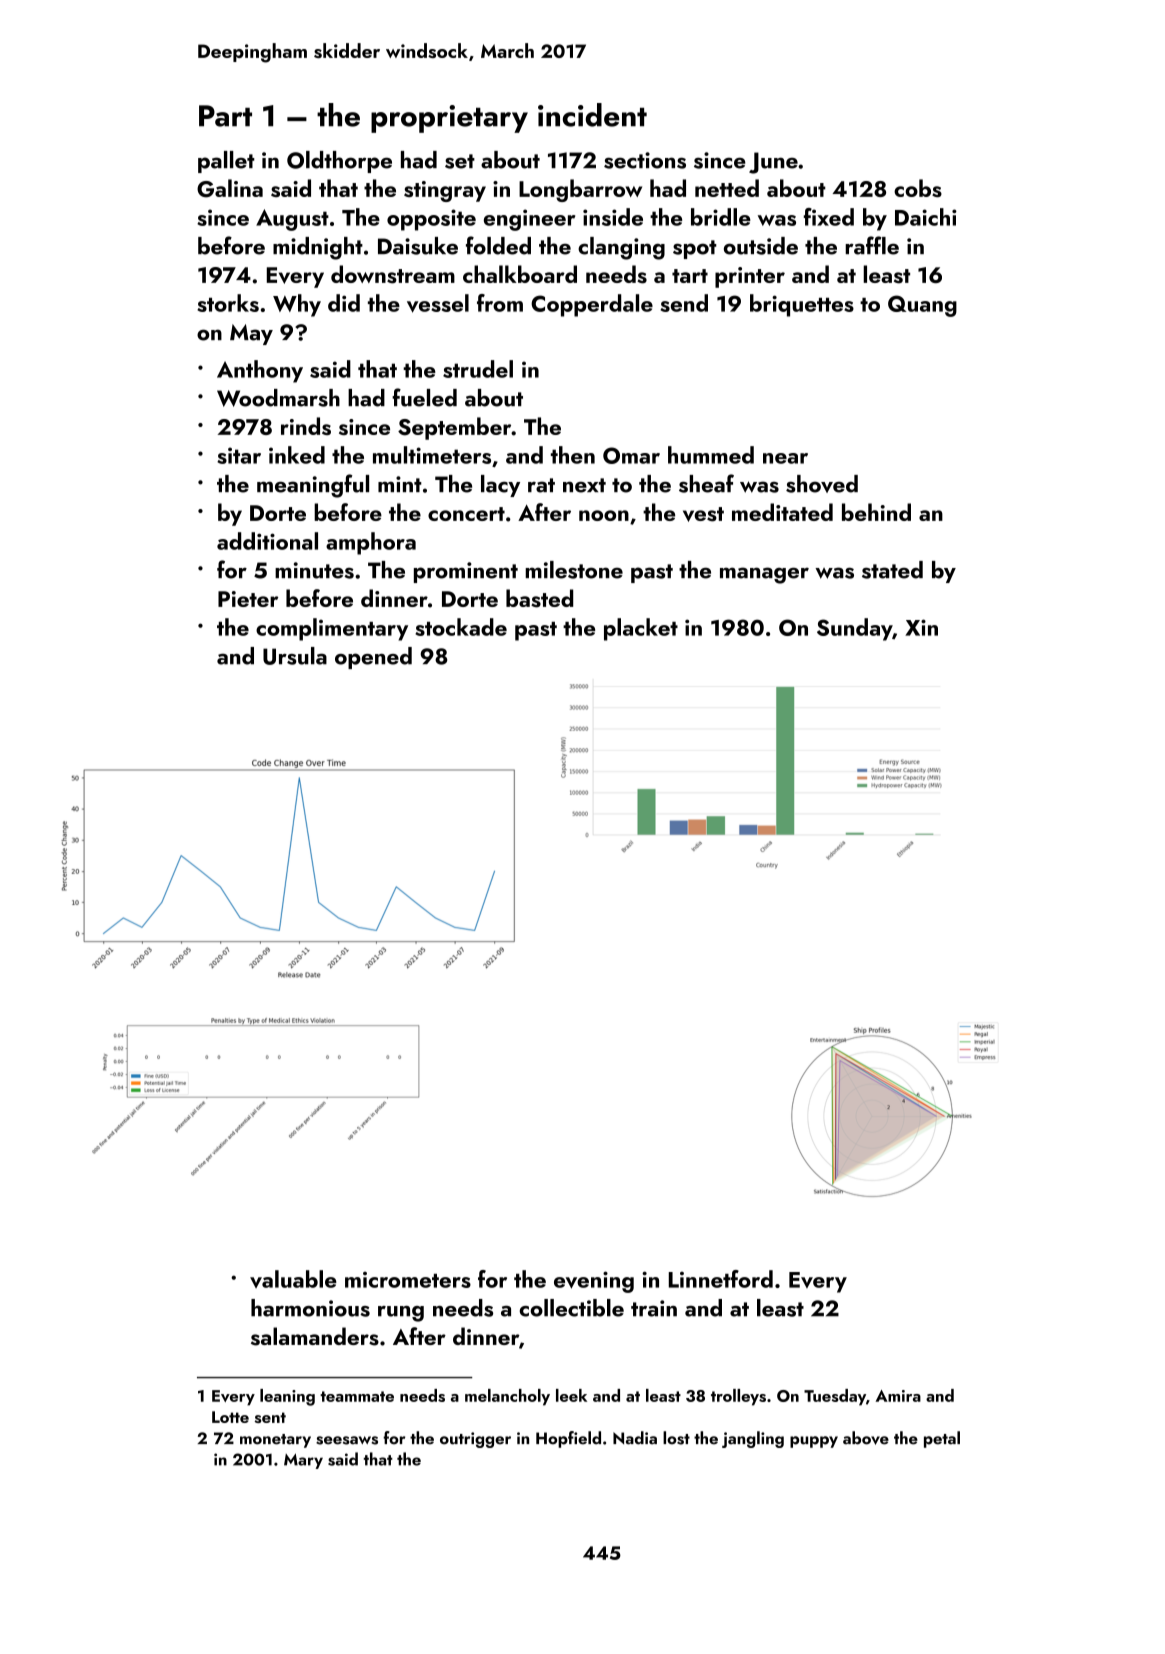  I want to click on outrigger, so click(475, 1440).
